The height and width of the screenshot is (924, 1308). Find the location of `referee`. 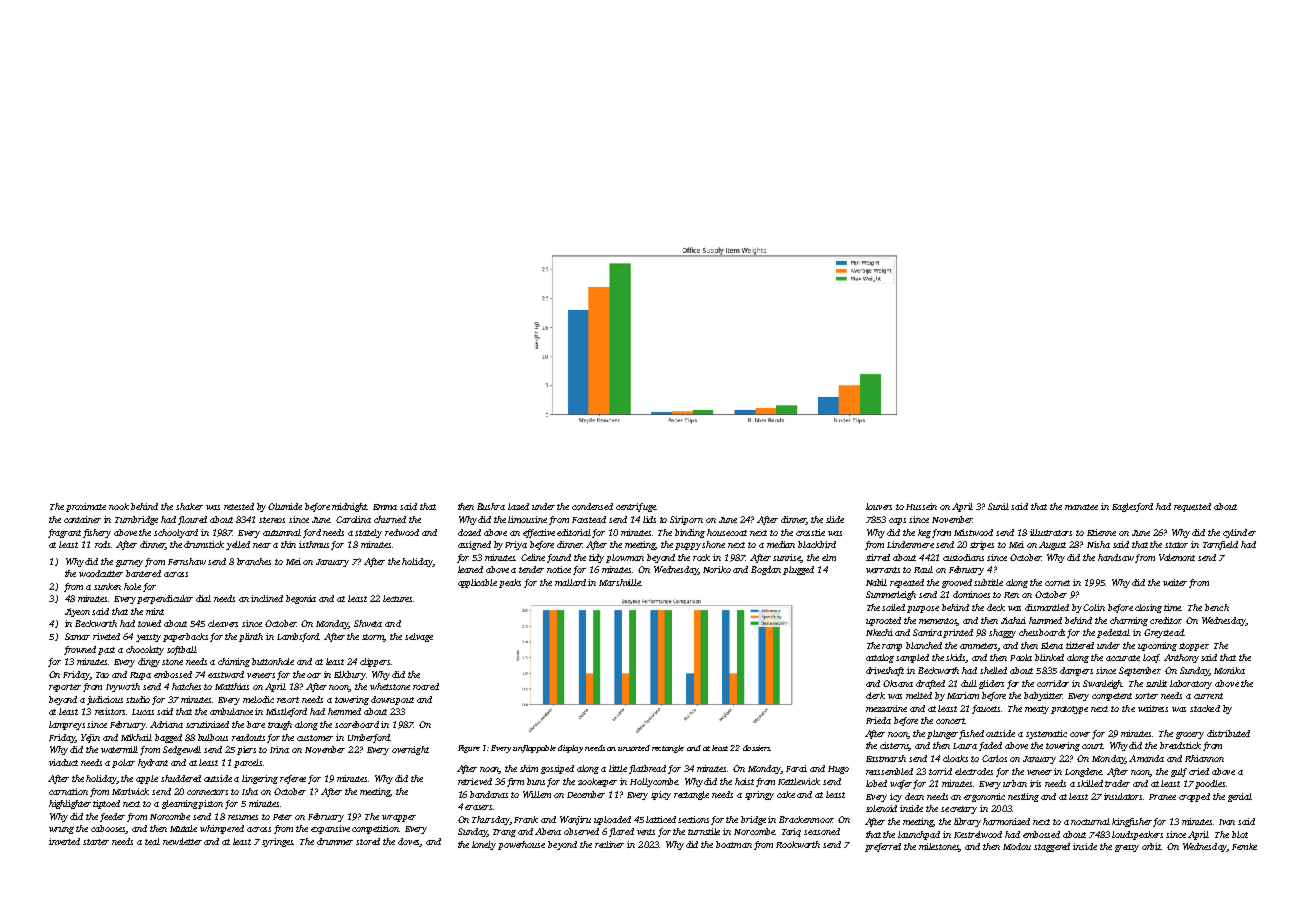

referee is located at coordinates (293, 779).
